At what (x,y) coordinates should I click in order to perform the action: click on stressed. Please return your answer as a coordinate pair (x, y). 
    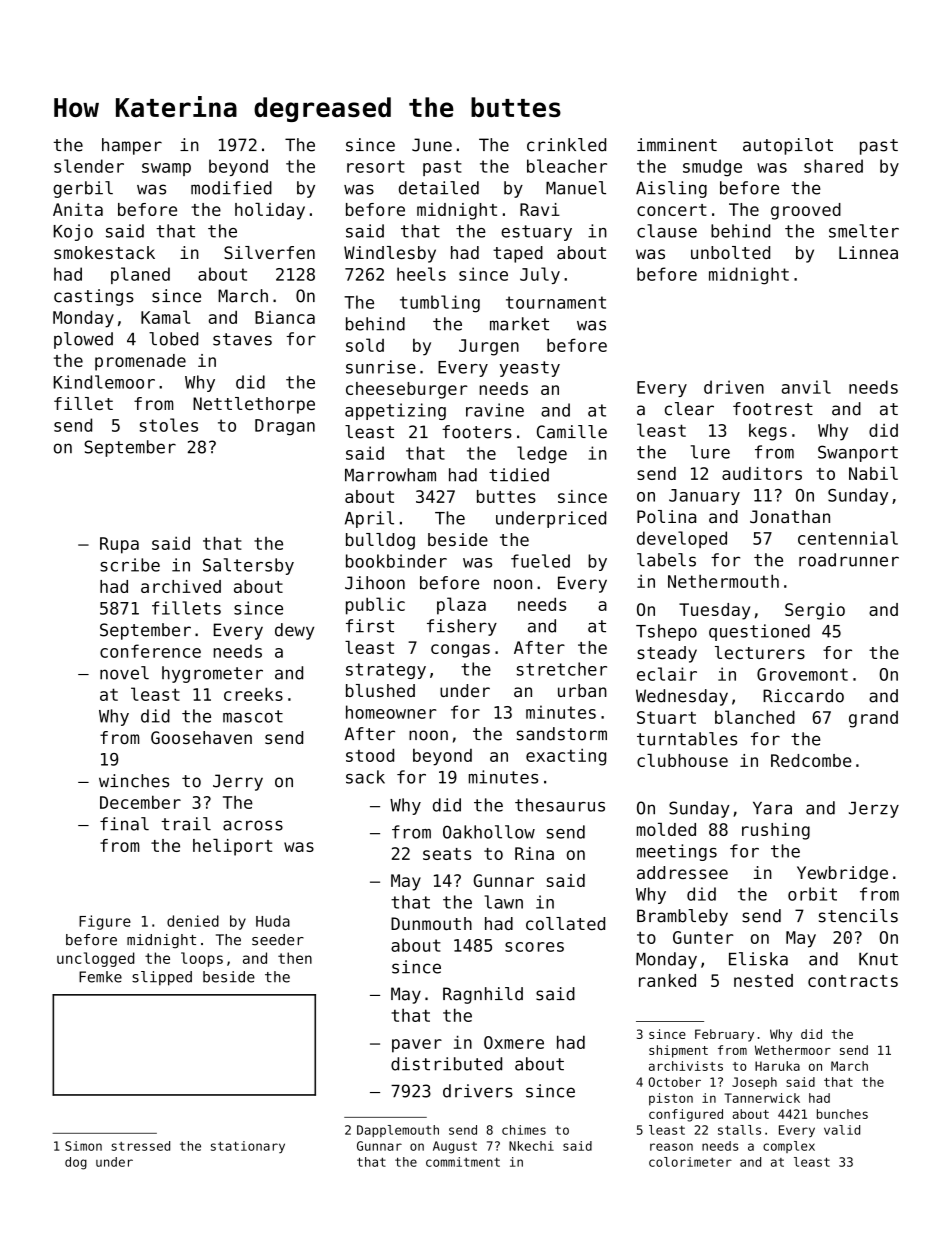
    Looking at the image, I should click on (140, 1146).
